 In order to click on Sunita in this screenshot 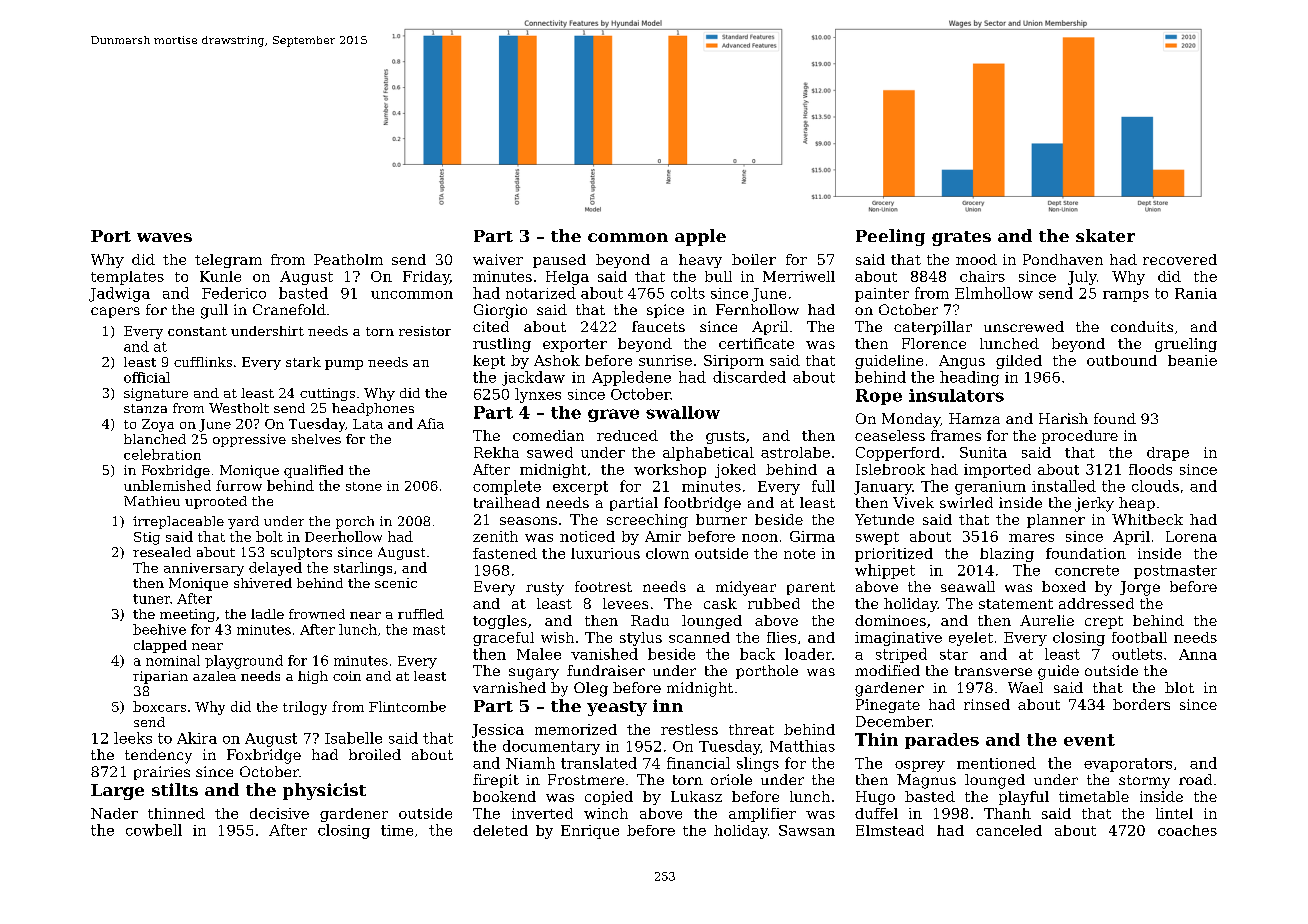, I will do `click(983, 452)`.
